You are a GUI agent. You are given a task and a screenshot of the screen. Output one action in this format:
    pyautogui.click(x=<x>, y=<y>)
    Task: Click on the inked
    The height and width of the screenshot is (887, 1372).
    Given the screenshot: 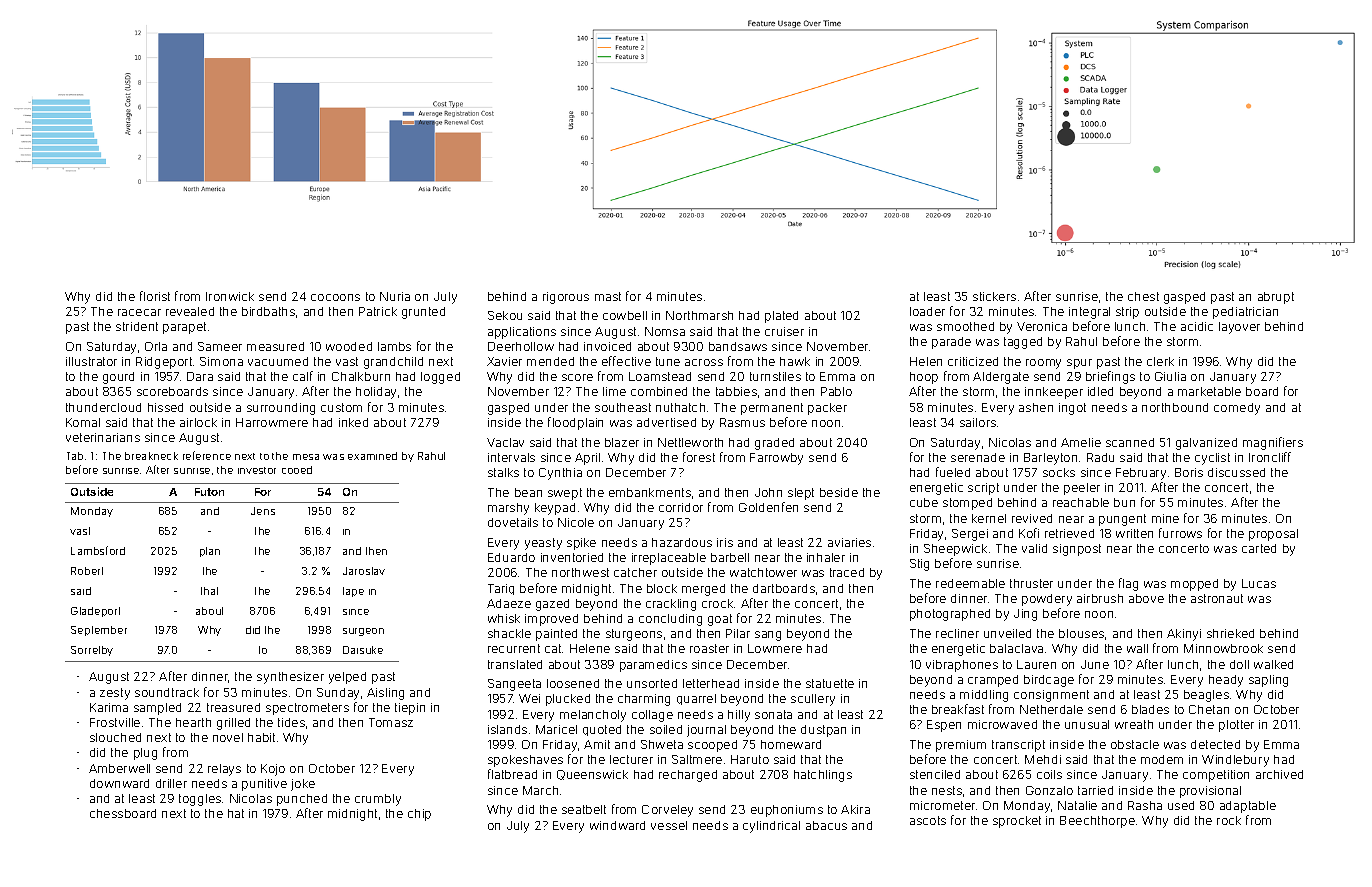 What is the action you would take?
    pyautogui.click(x=353, y=422)
